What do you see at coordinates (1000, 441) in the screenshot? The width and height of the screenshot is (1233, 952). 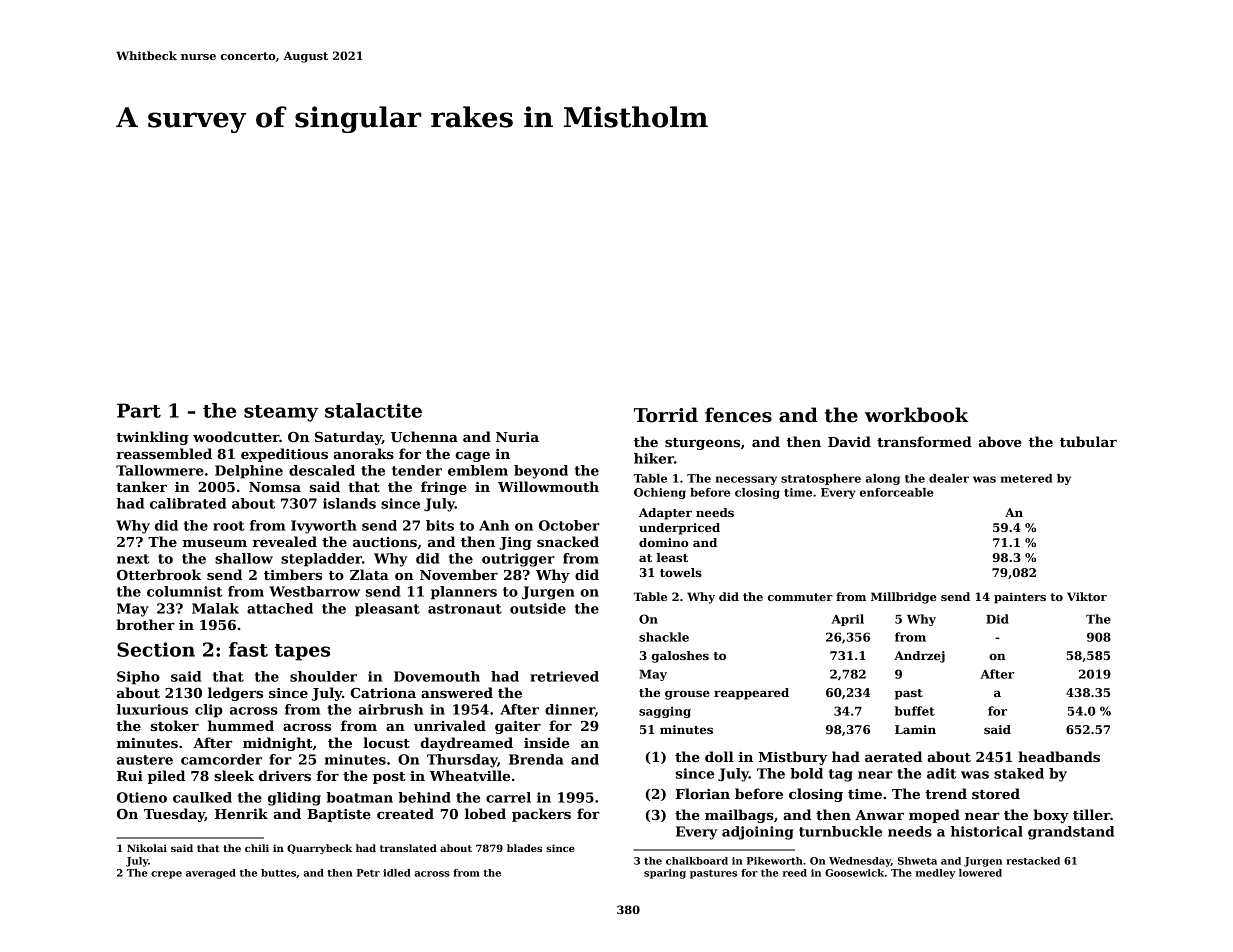 I see `above` at bounding box center [1000, 441].
